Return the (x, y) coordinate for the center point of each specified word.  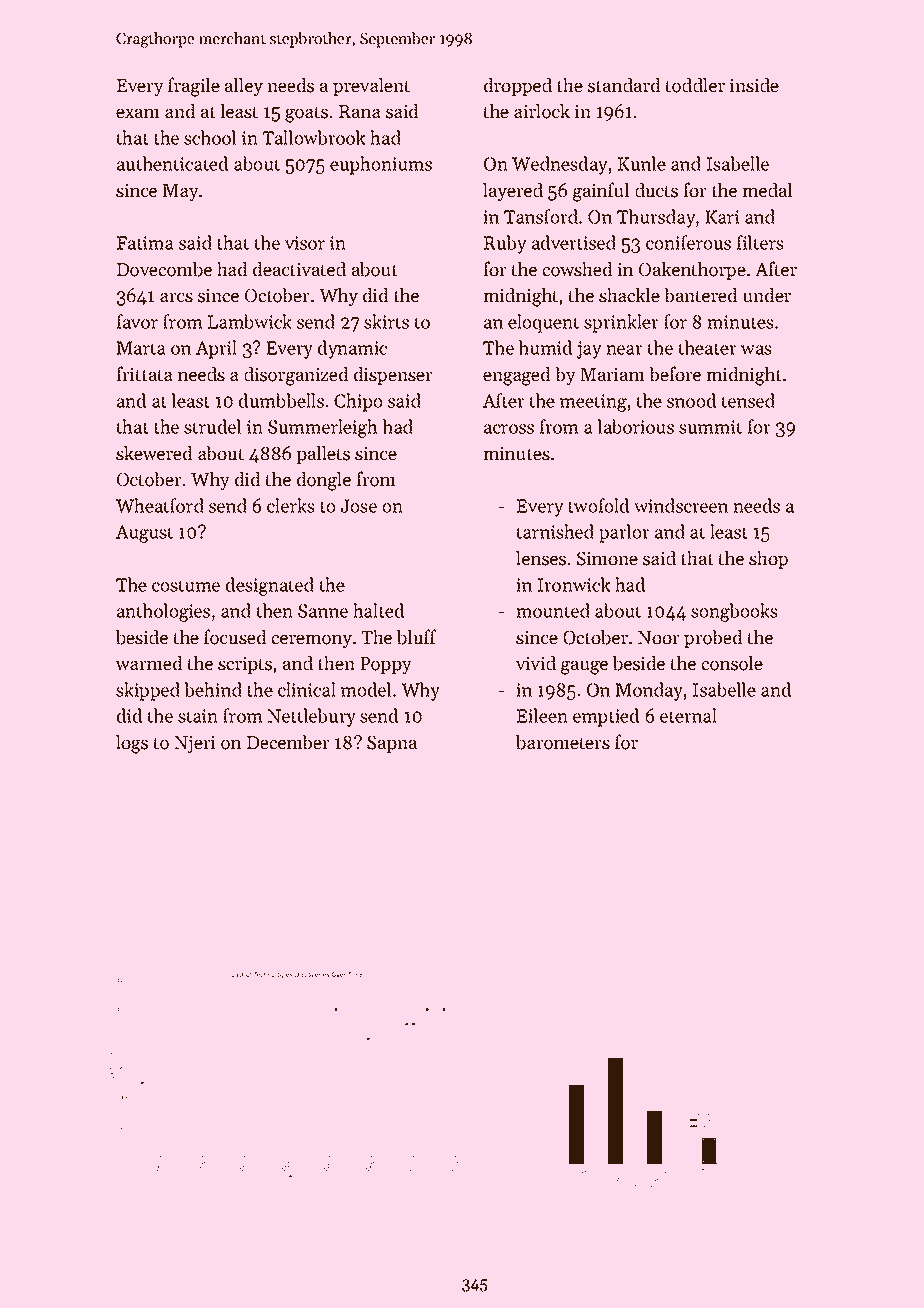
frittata (145, 374)
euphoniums (381, 165)
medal (767, 190)
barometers (563, 742)
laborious (636, 426)
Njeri (194, 744)
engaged (516, 376)
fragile (194, 87)
